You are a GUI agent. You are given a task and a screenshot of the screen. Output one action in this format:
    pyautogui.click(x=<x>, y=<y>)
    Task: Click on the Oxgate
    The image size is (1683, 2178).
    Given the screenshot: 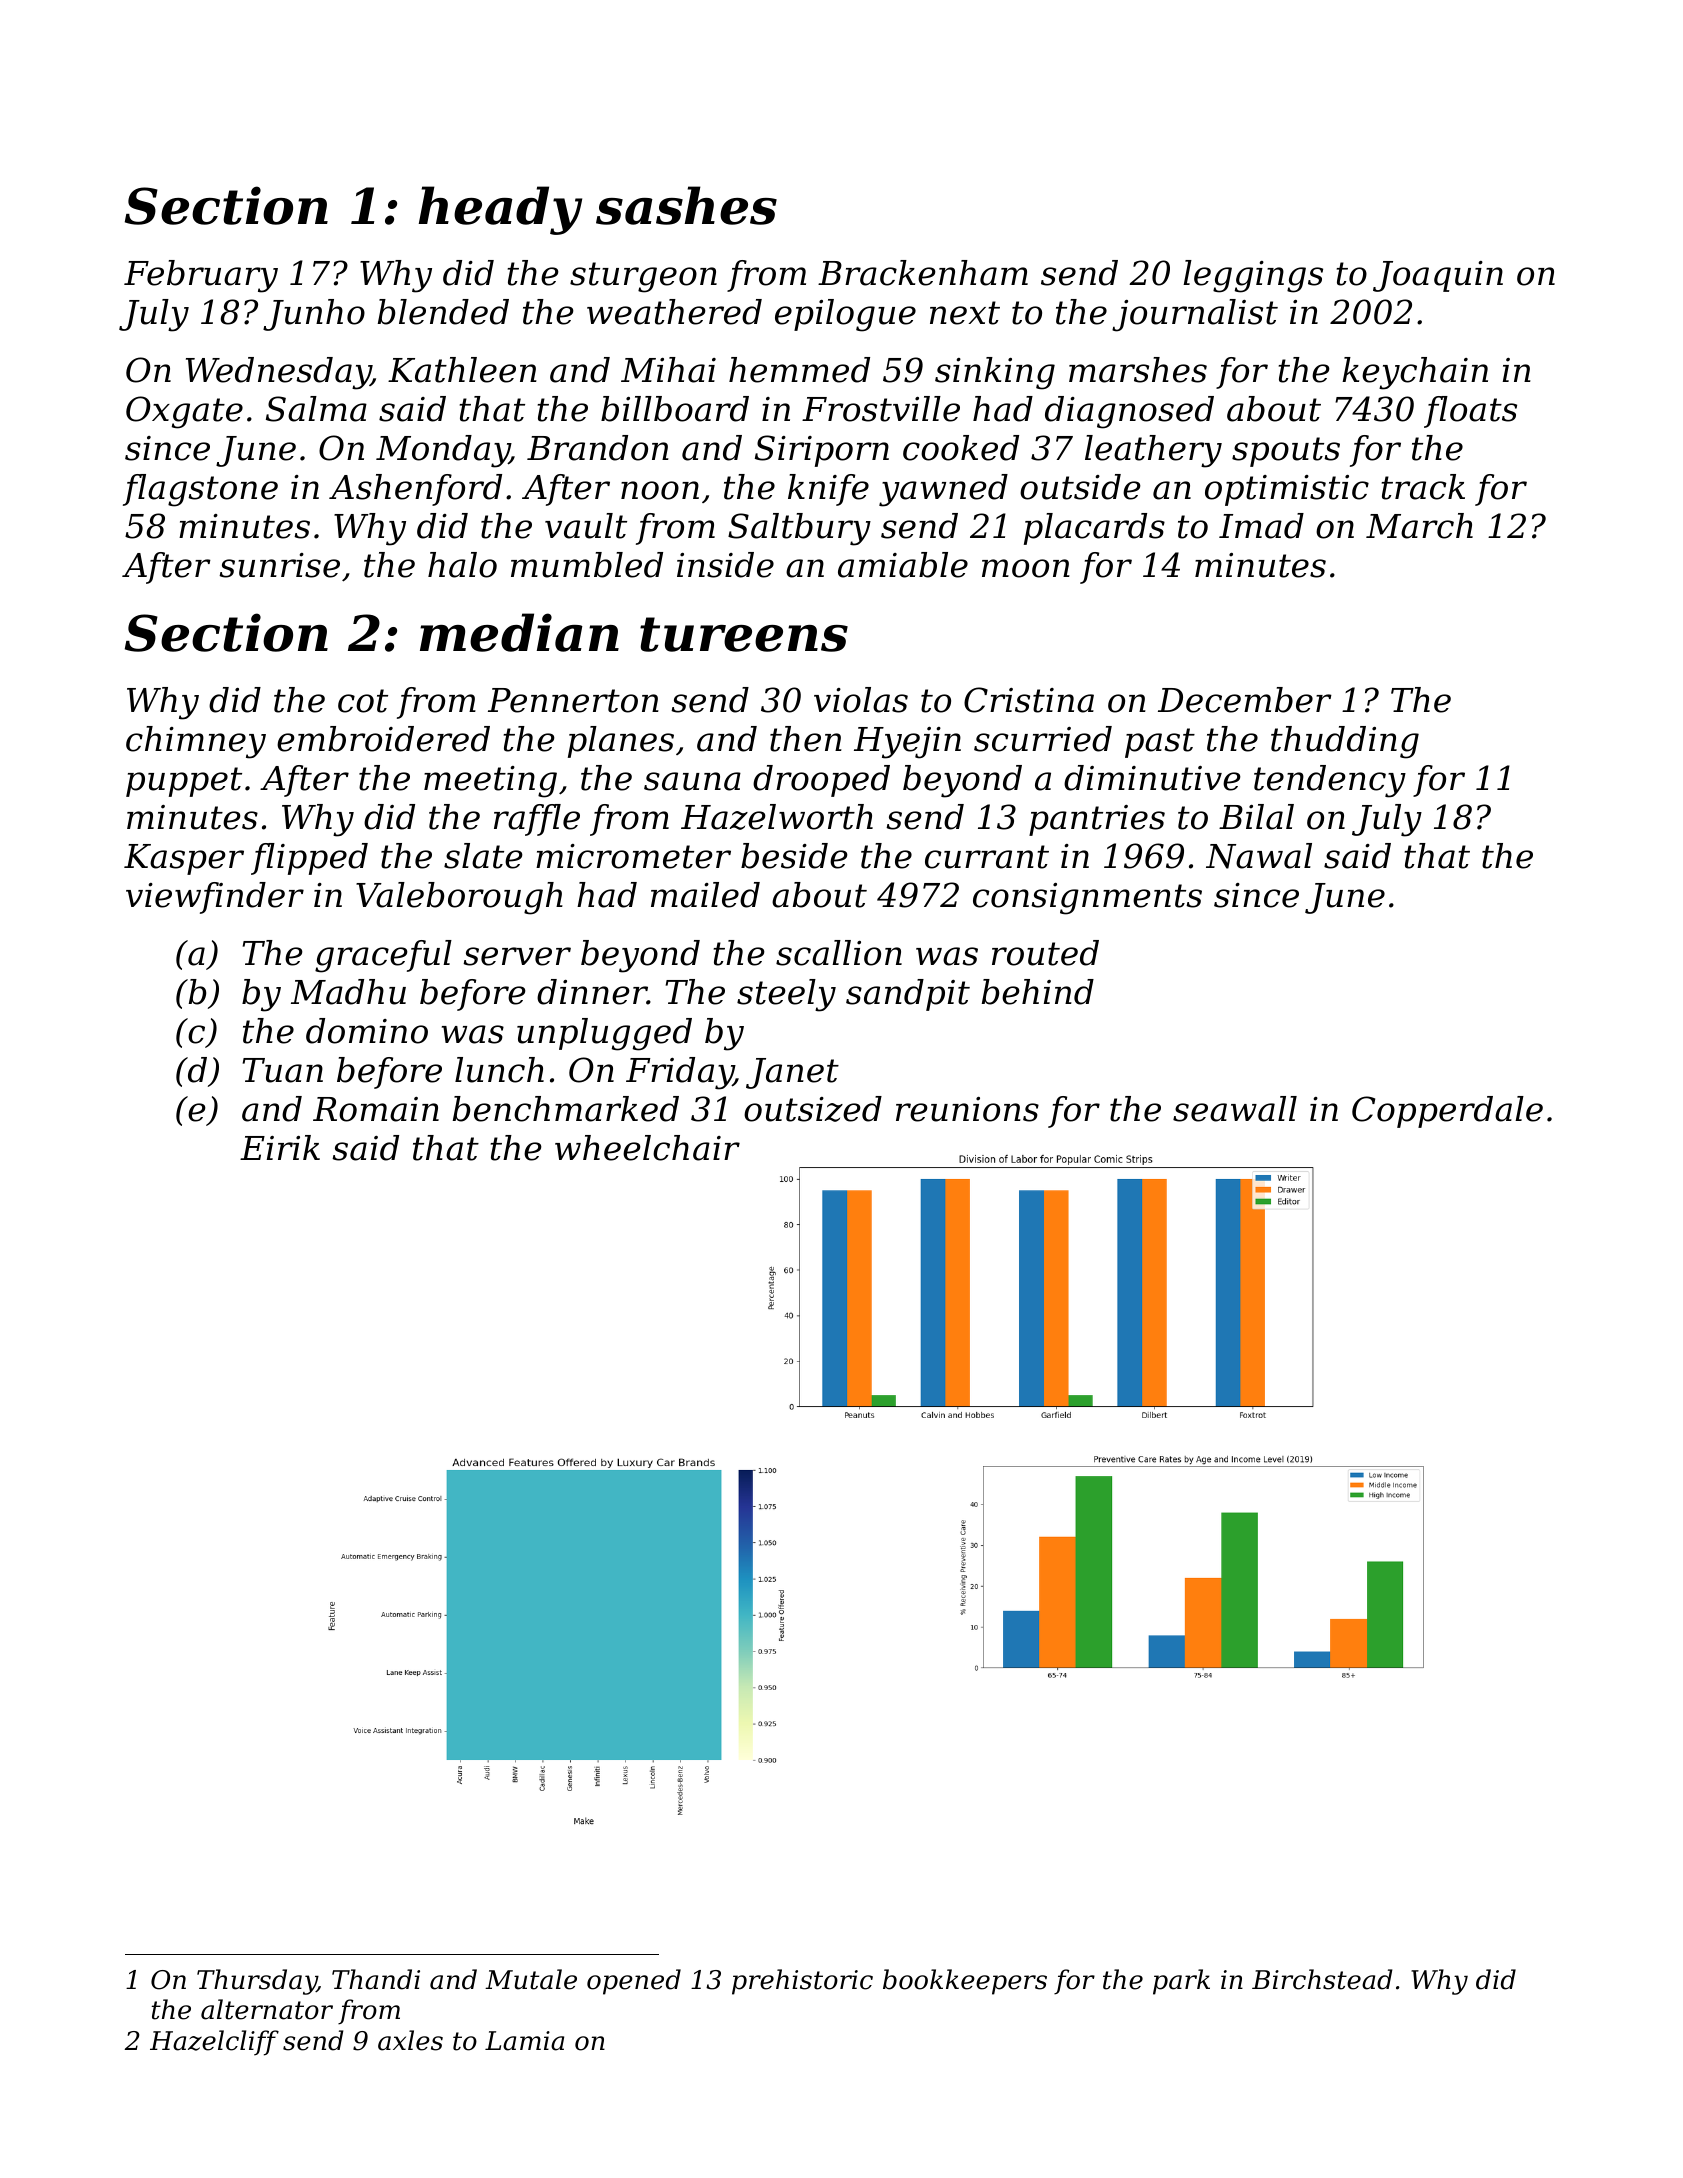 What is the action you would take?
    pyautogui.click(x=184, y=412)
